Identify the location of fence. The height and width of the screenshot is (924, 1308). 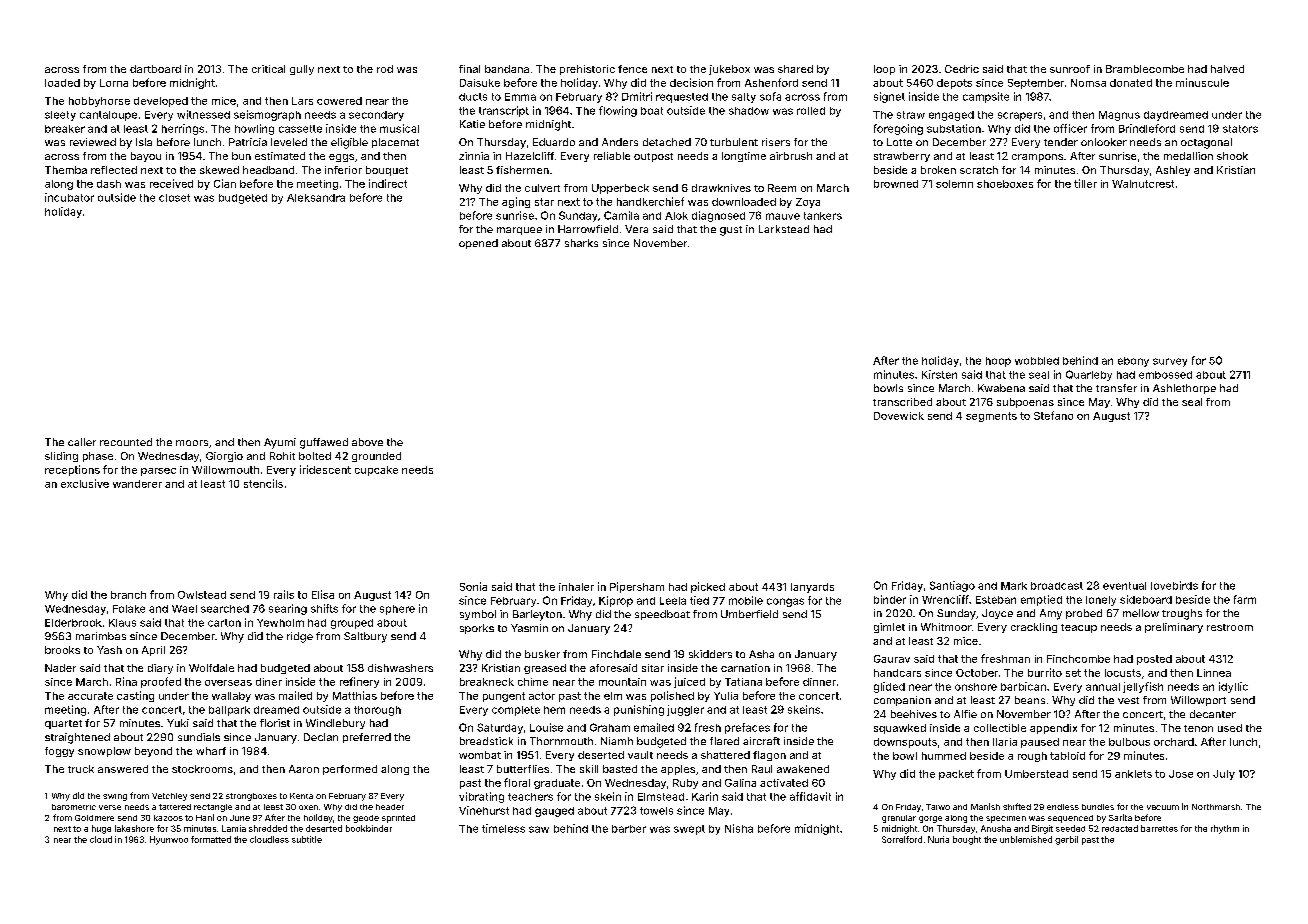
(632, 69).
